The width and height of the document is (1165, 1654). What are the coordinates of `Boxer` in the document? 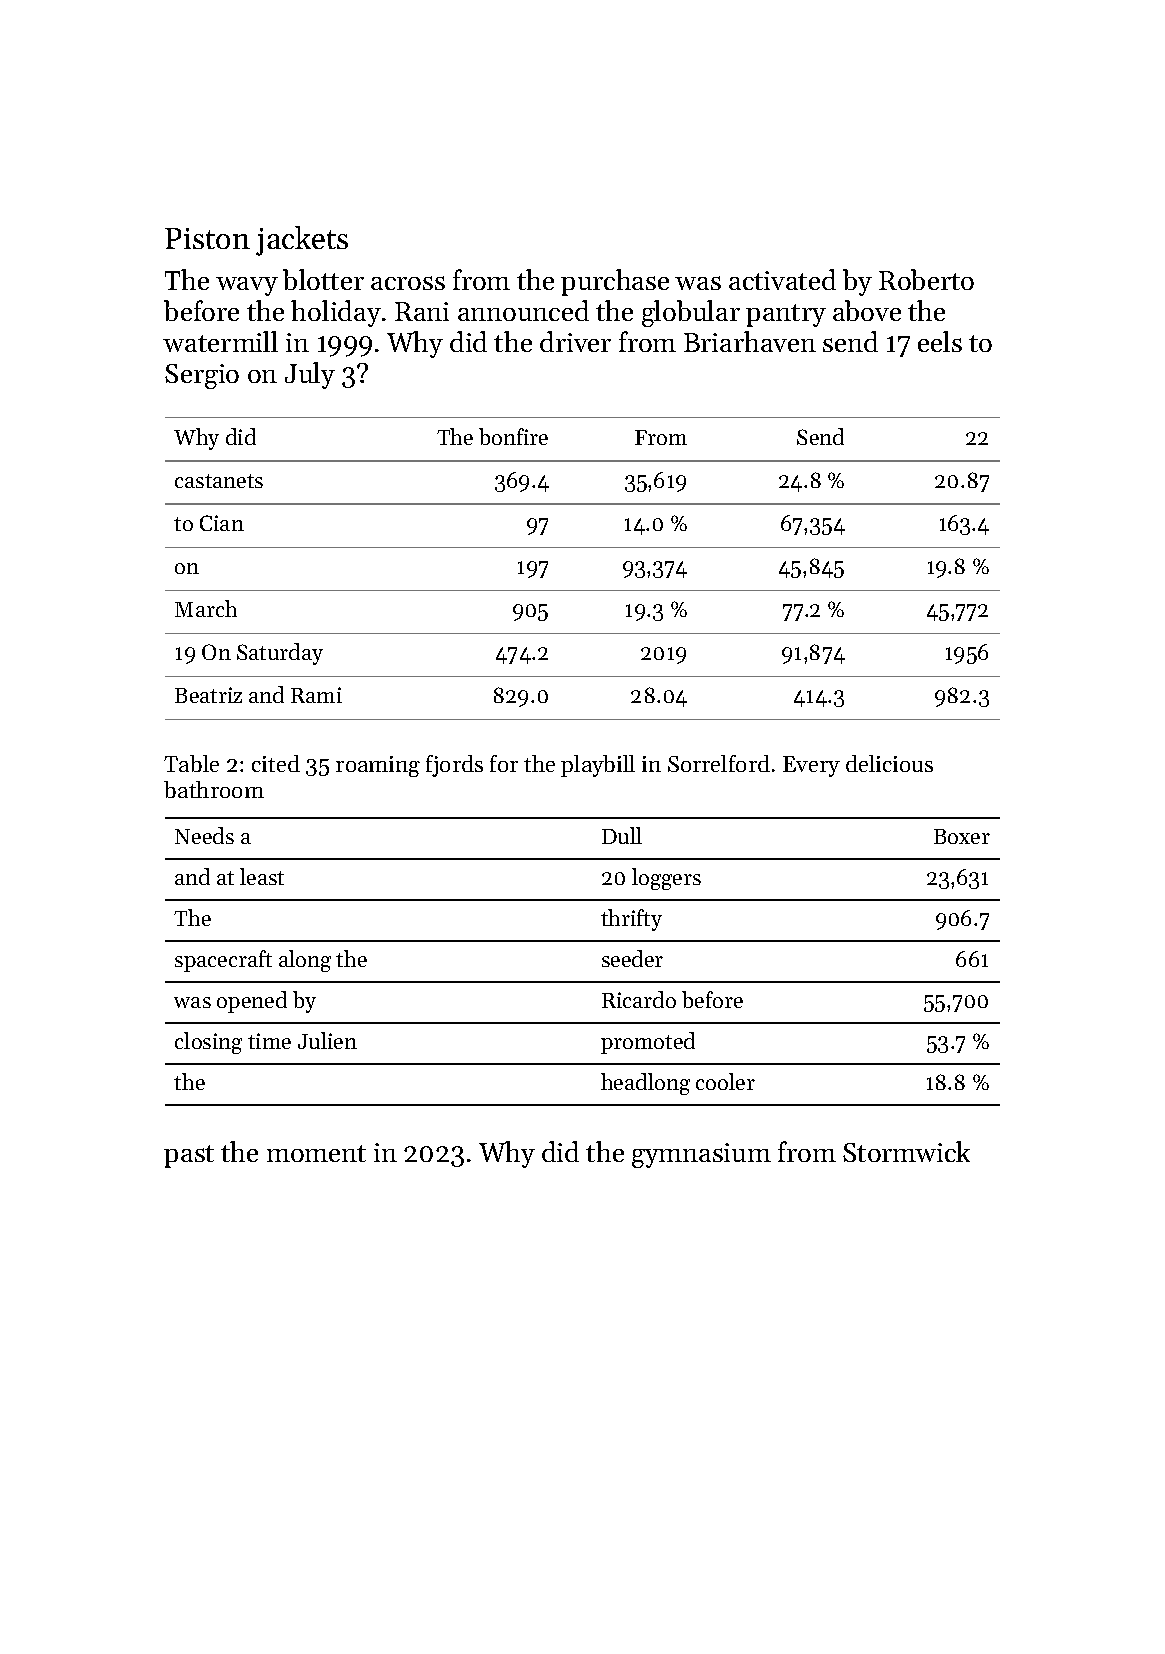 It's located at (962, 836).
